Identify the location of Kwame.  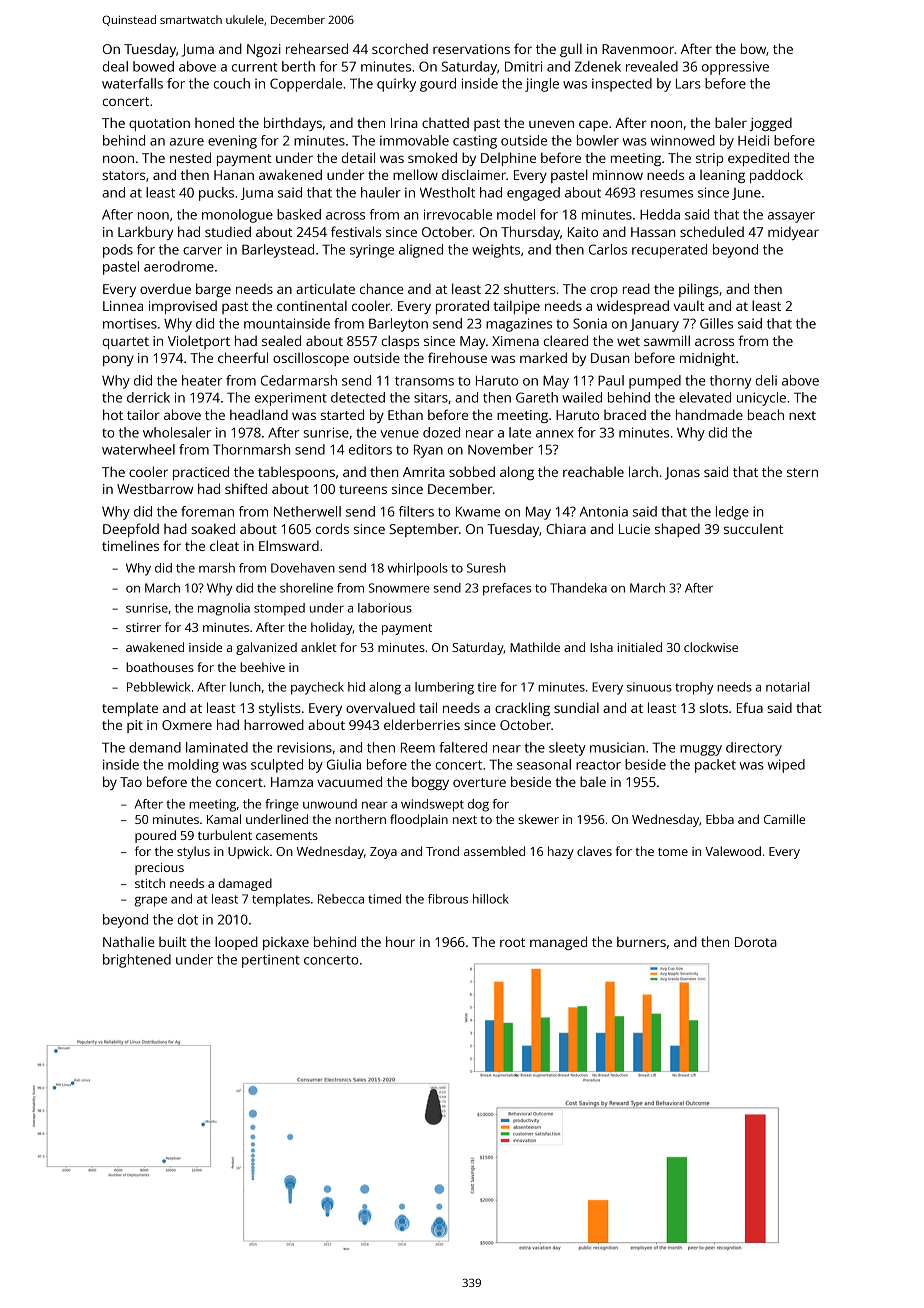
(478, 511).
